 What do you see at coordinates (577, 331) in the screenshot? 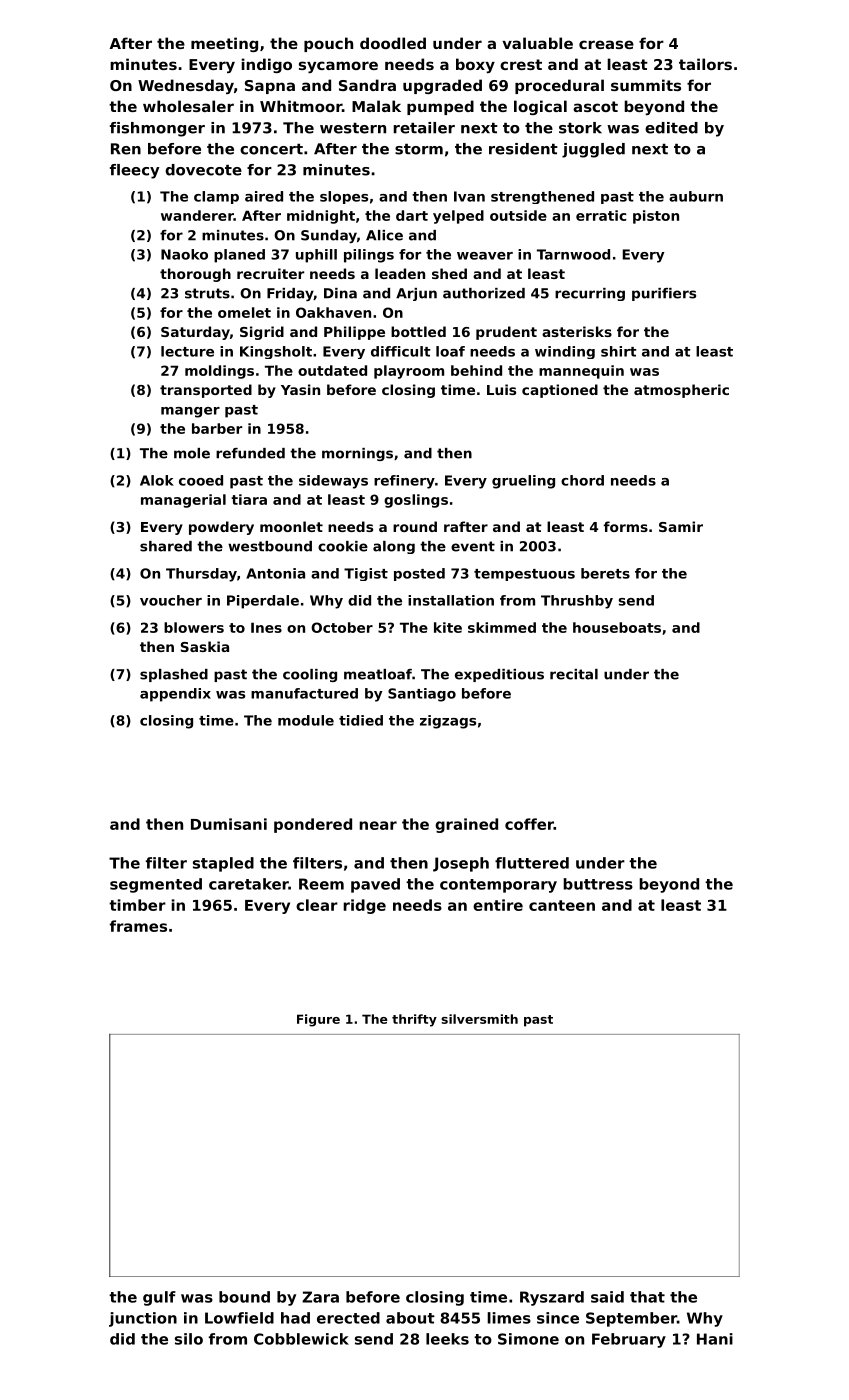
I see `asterisks` at bounding box center [577, 331].
